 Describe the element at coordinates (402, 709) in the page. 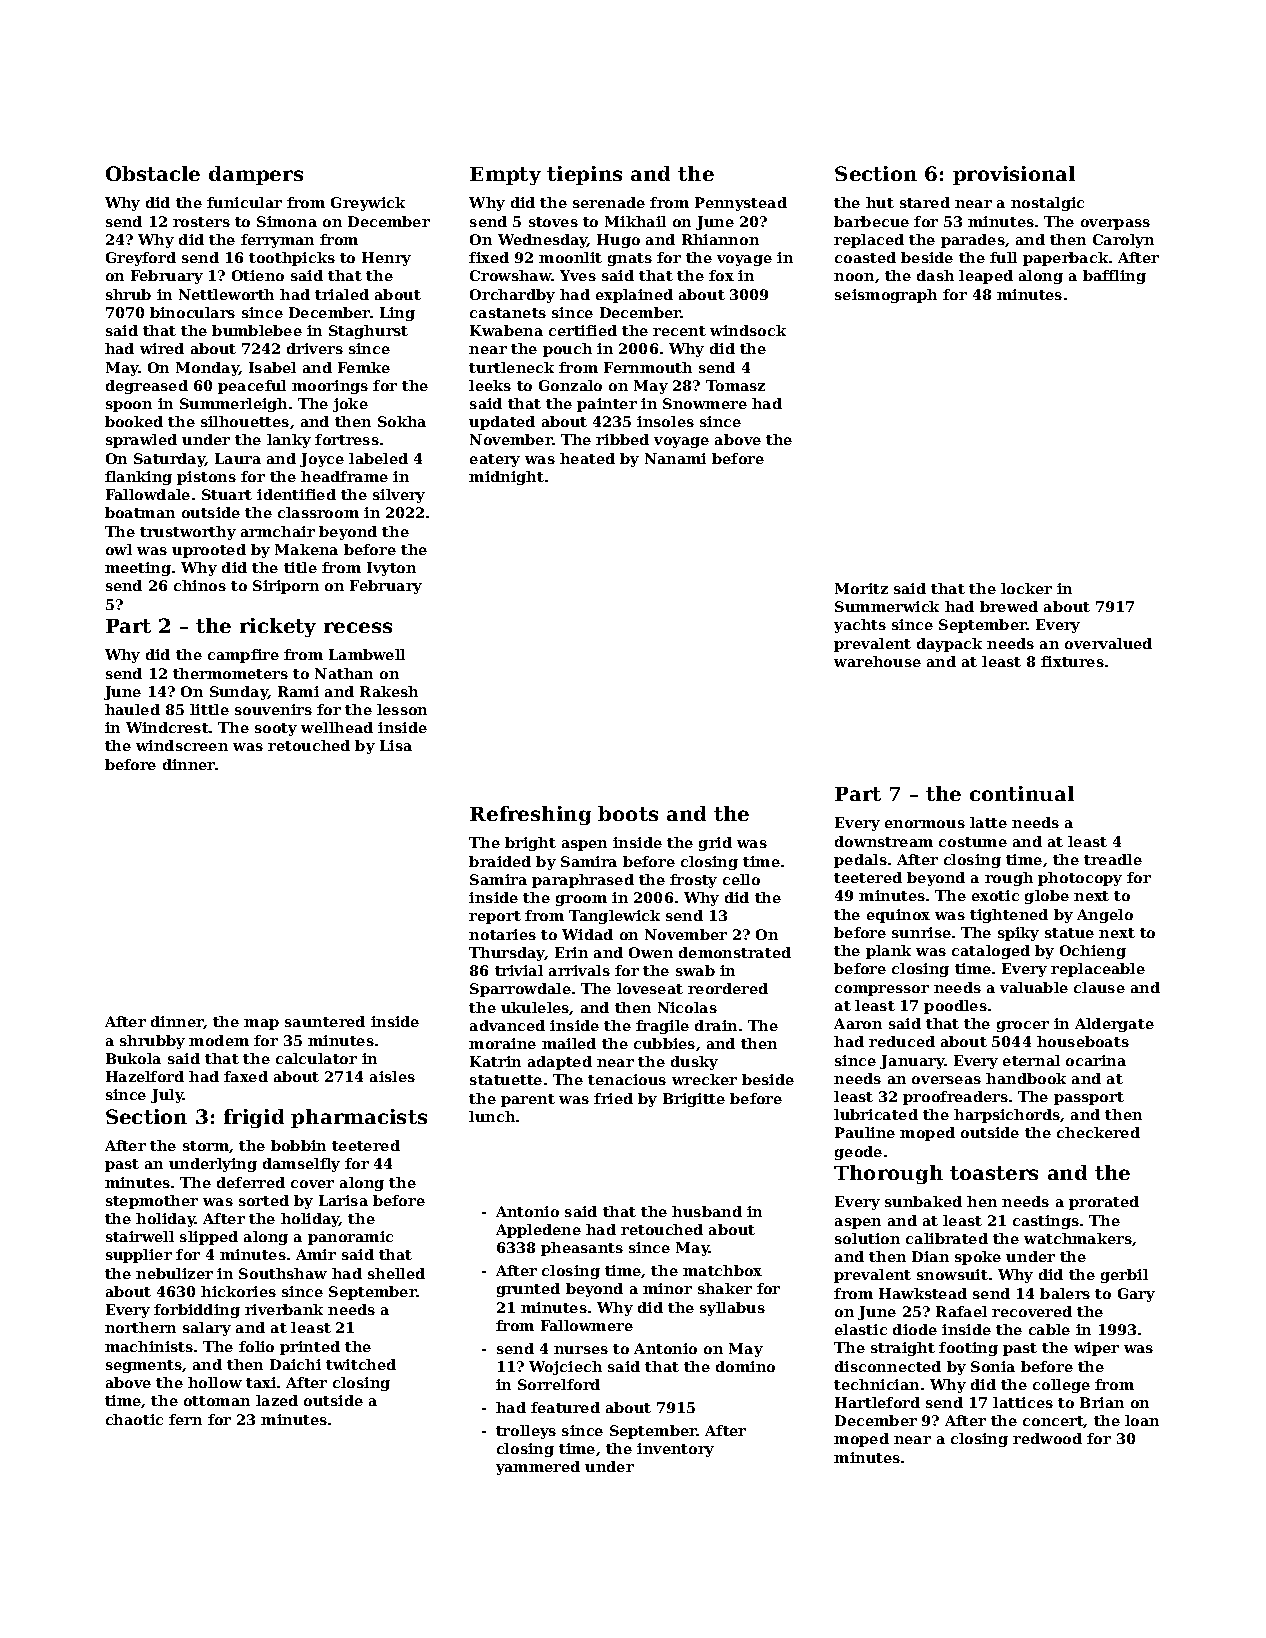

I see `lesson` at that location.
